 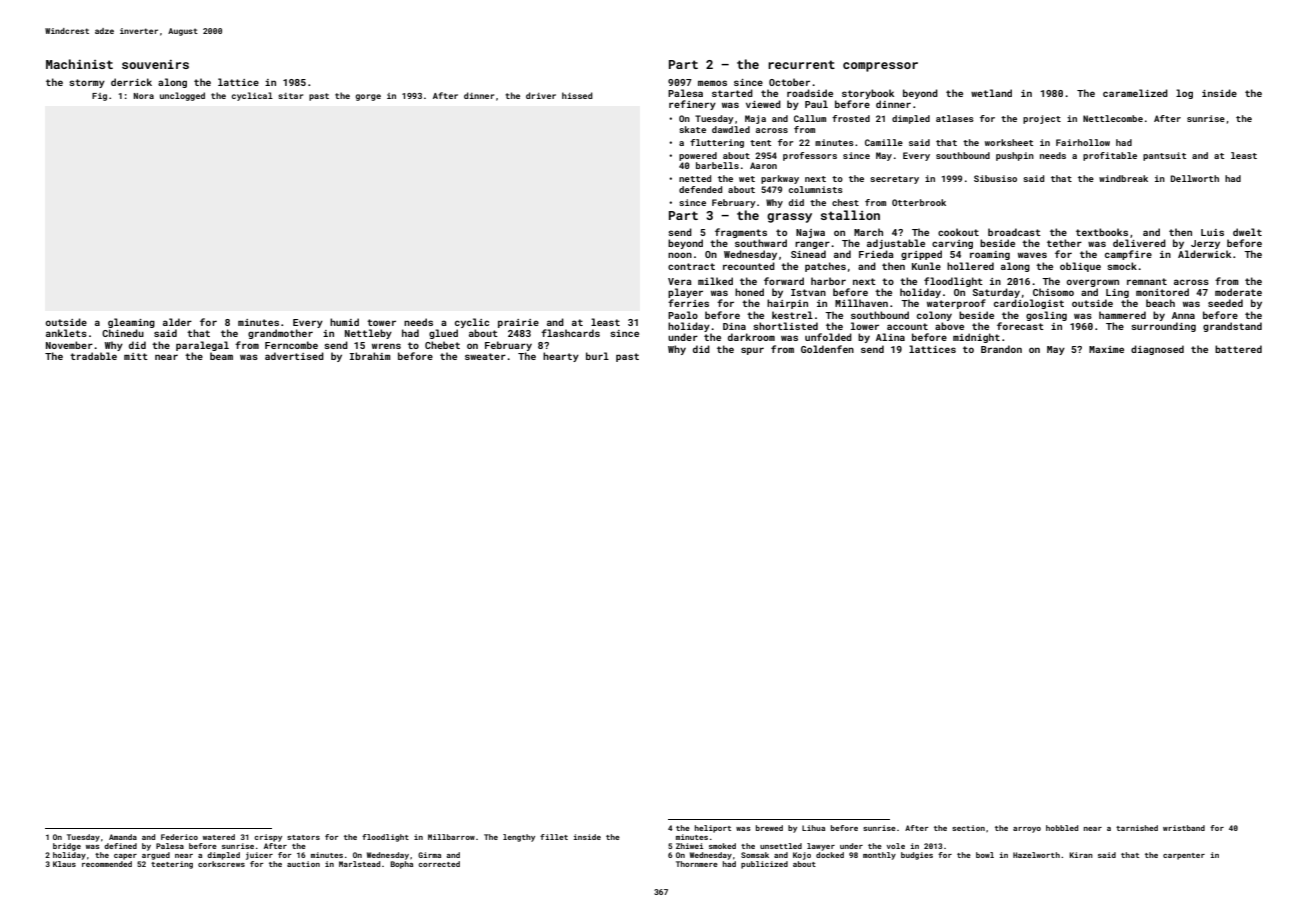 I want to click on diagnosed, so click(x=1157, y=350).
